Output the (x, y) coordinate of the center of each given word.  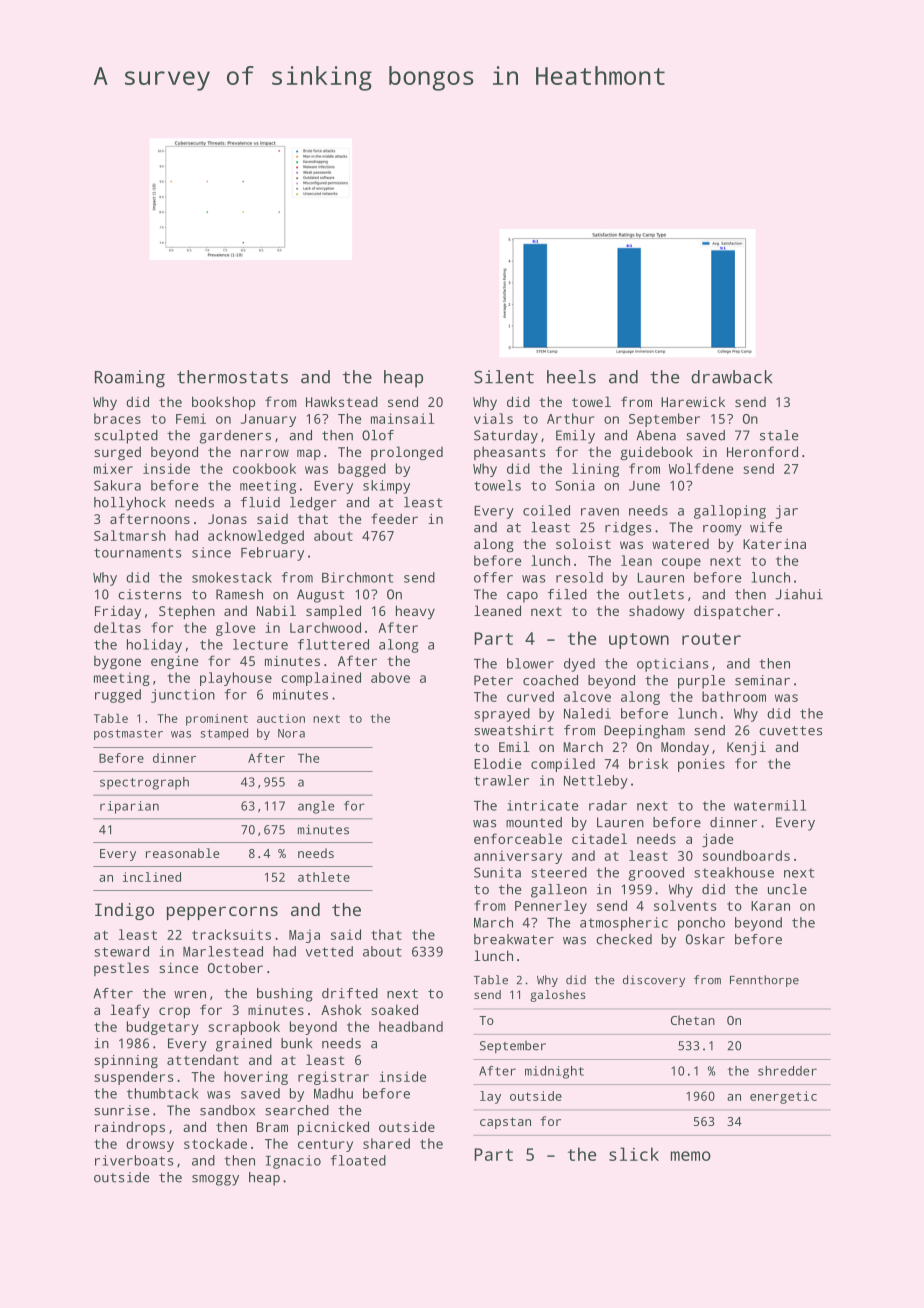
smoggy (215, 1180)
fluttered (333, 644)
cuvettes (790, 731)
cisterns (149, 594)
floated (358, 1160)
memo (691, 1156)
